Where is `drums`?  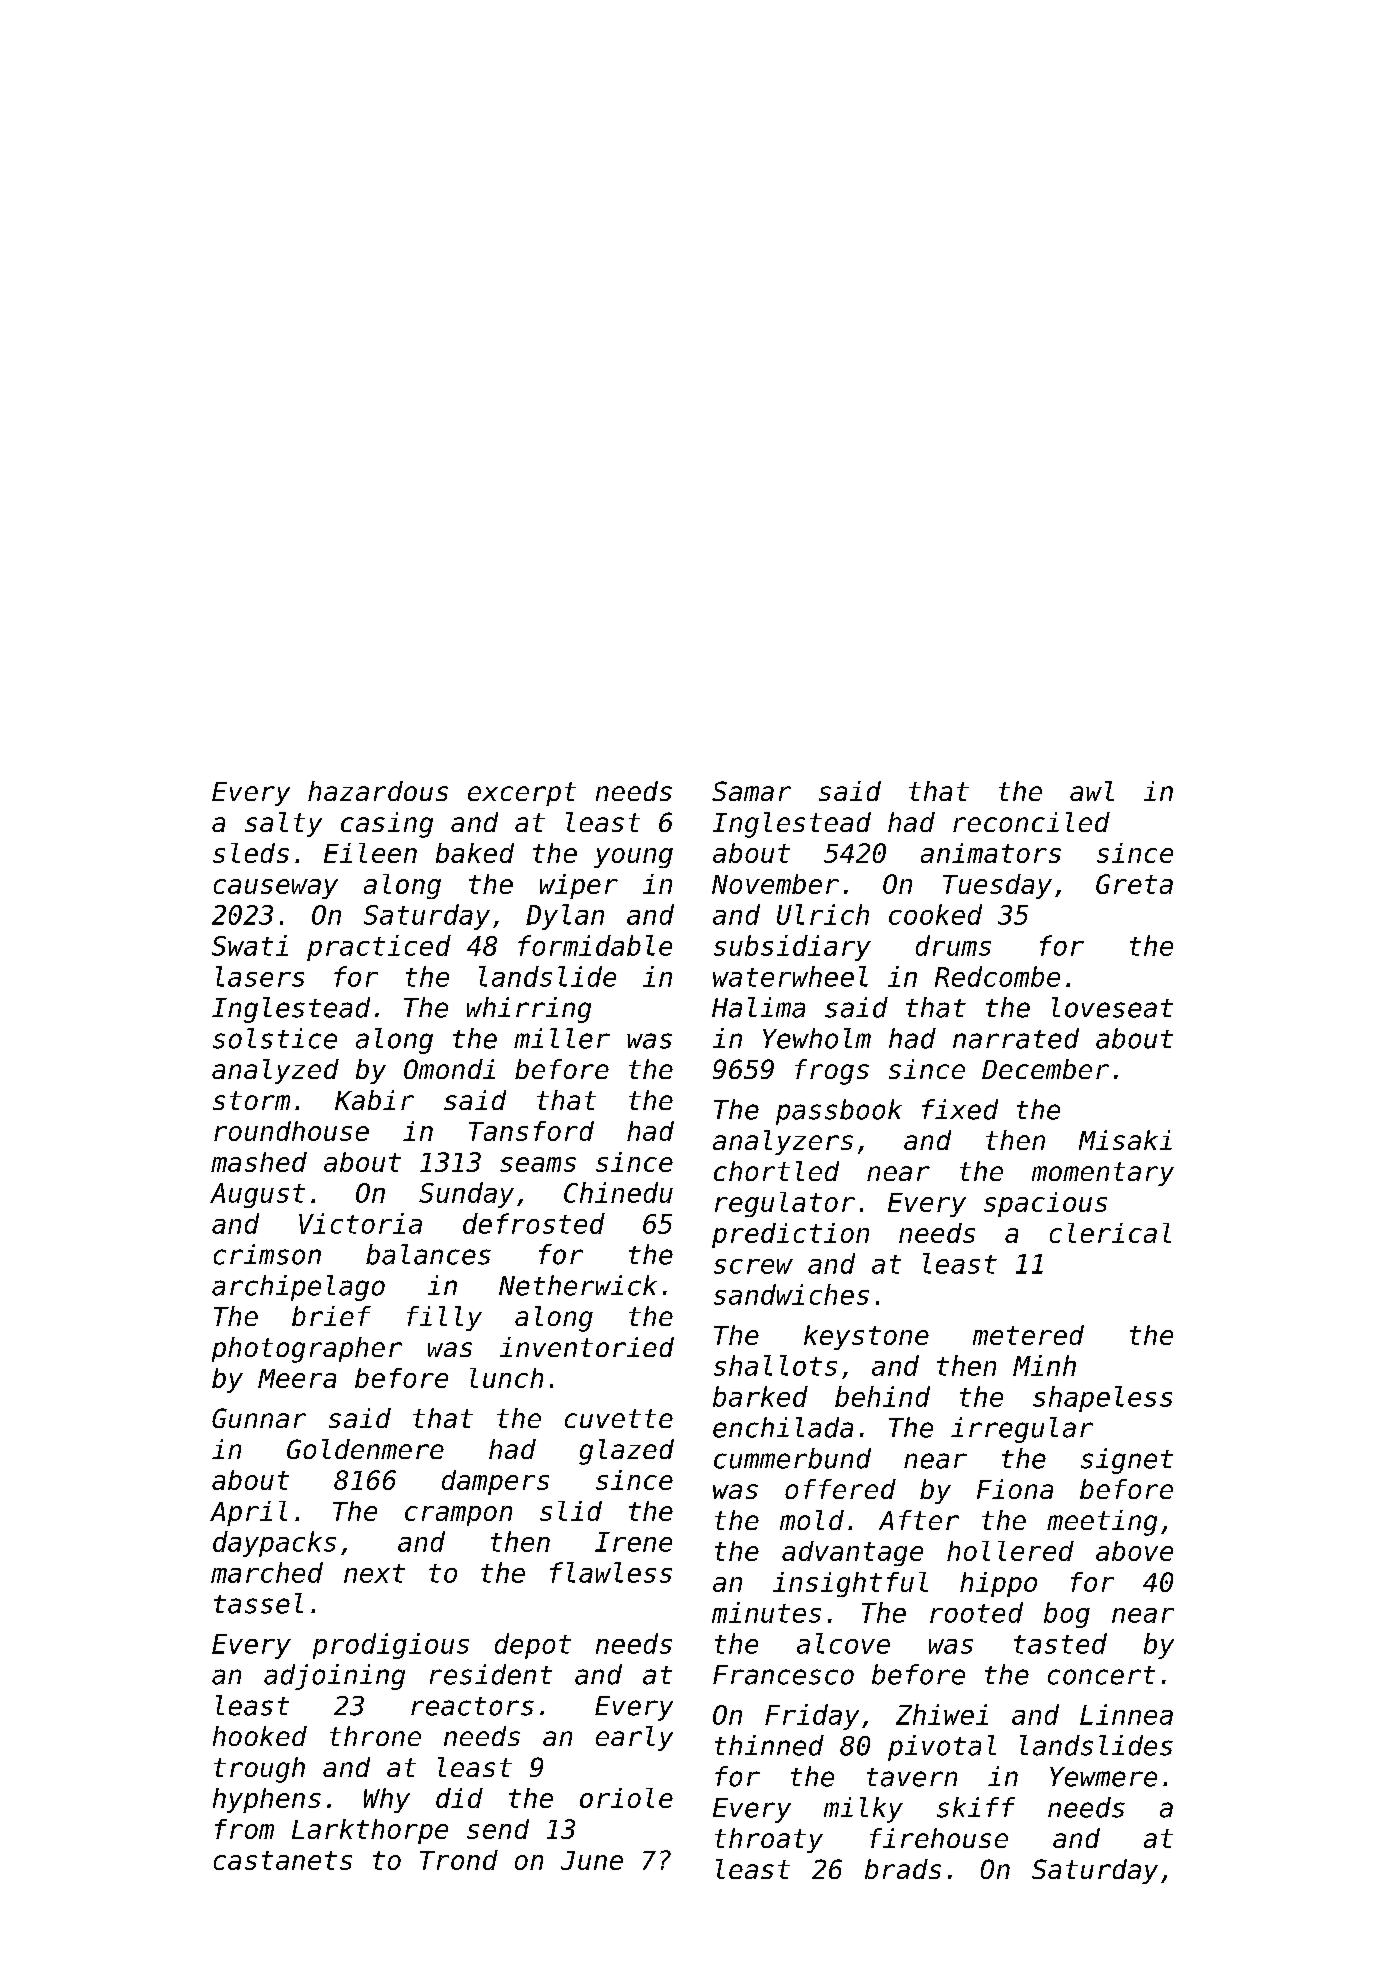
drums is located at coordinates (953, 945).
